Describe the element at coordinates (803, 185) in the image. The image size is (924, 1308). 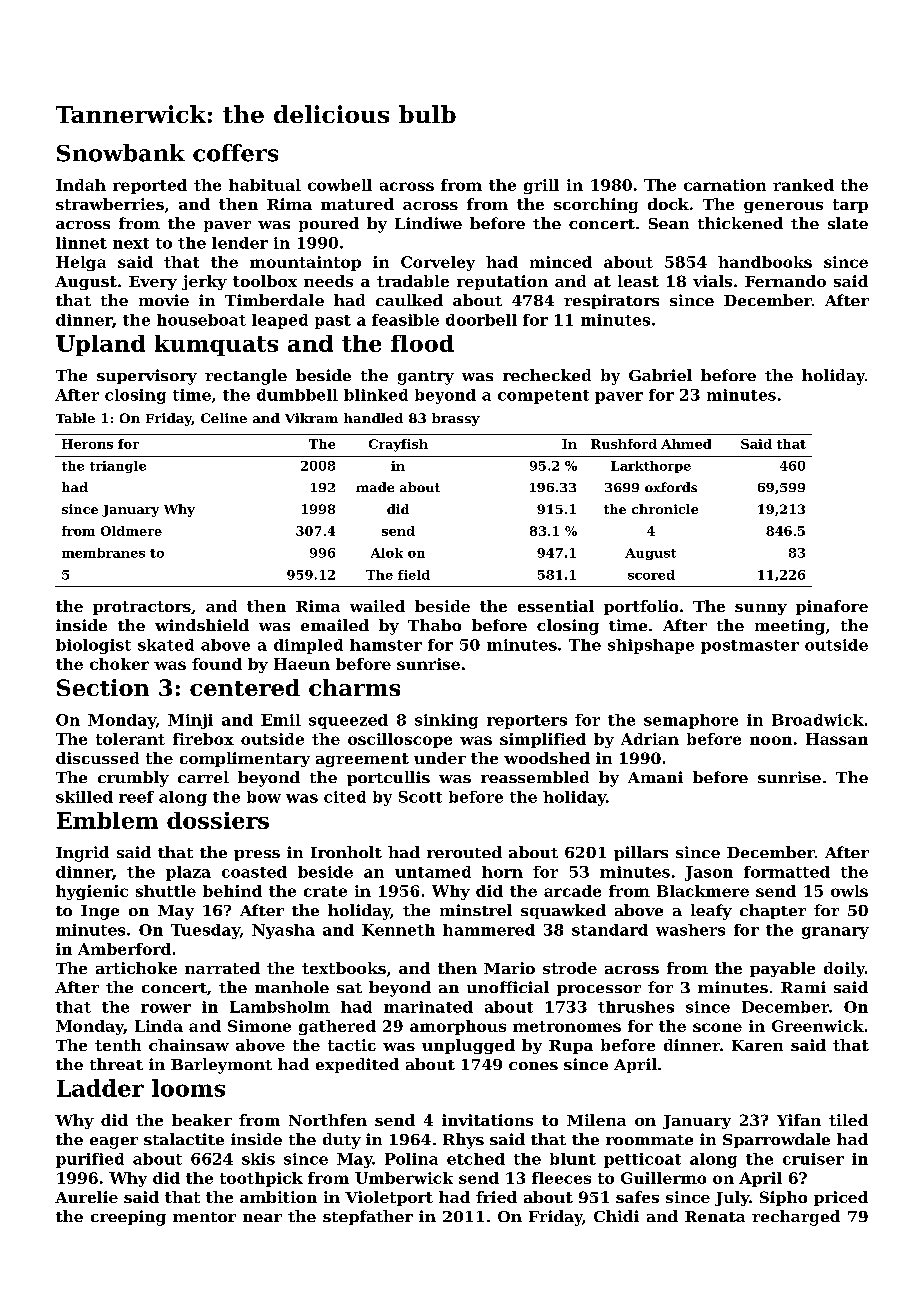
I see `ranked` at that location.
